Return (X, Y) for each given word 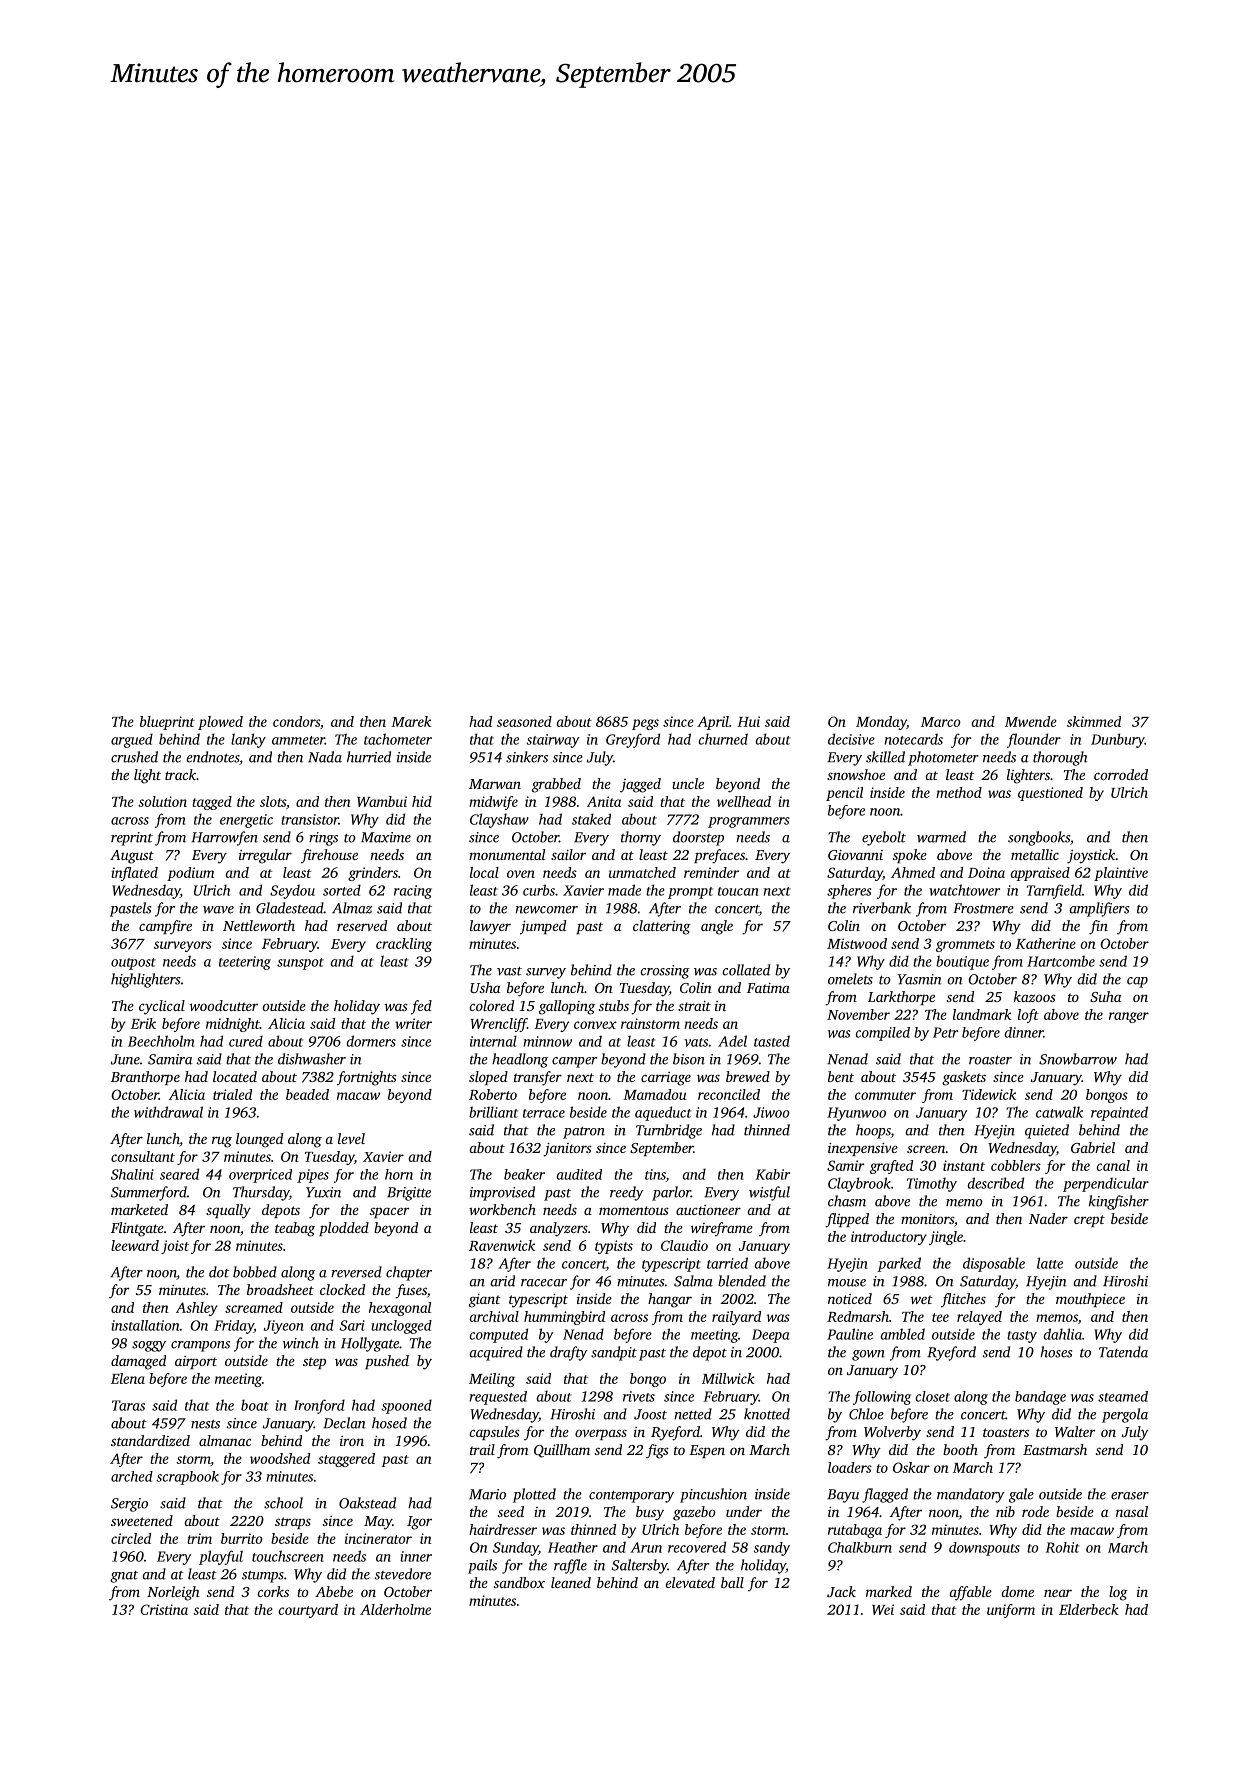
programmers (748, 822)
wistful (769, 1193)
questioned (1050, 794)
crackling (404, 945)
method (959, 792)
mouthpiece (1090, 1300)
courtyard (308, 1611)
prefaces (719, 856)
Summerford (149, 1193)
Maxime (386, 837)
